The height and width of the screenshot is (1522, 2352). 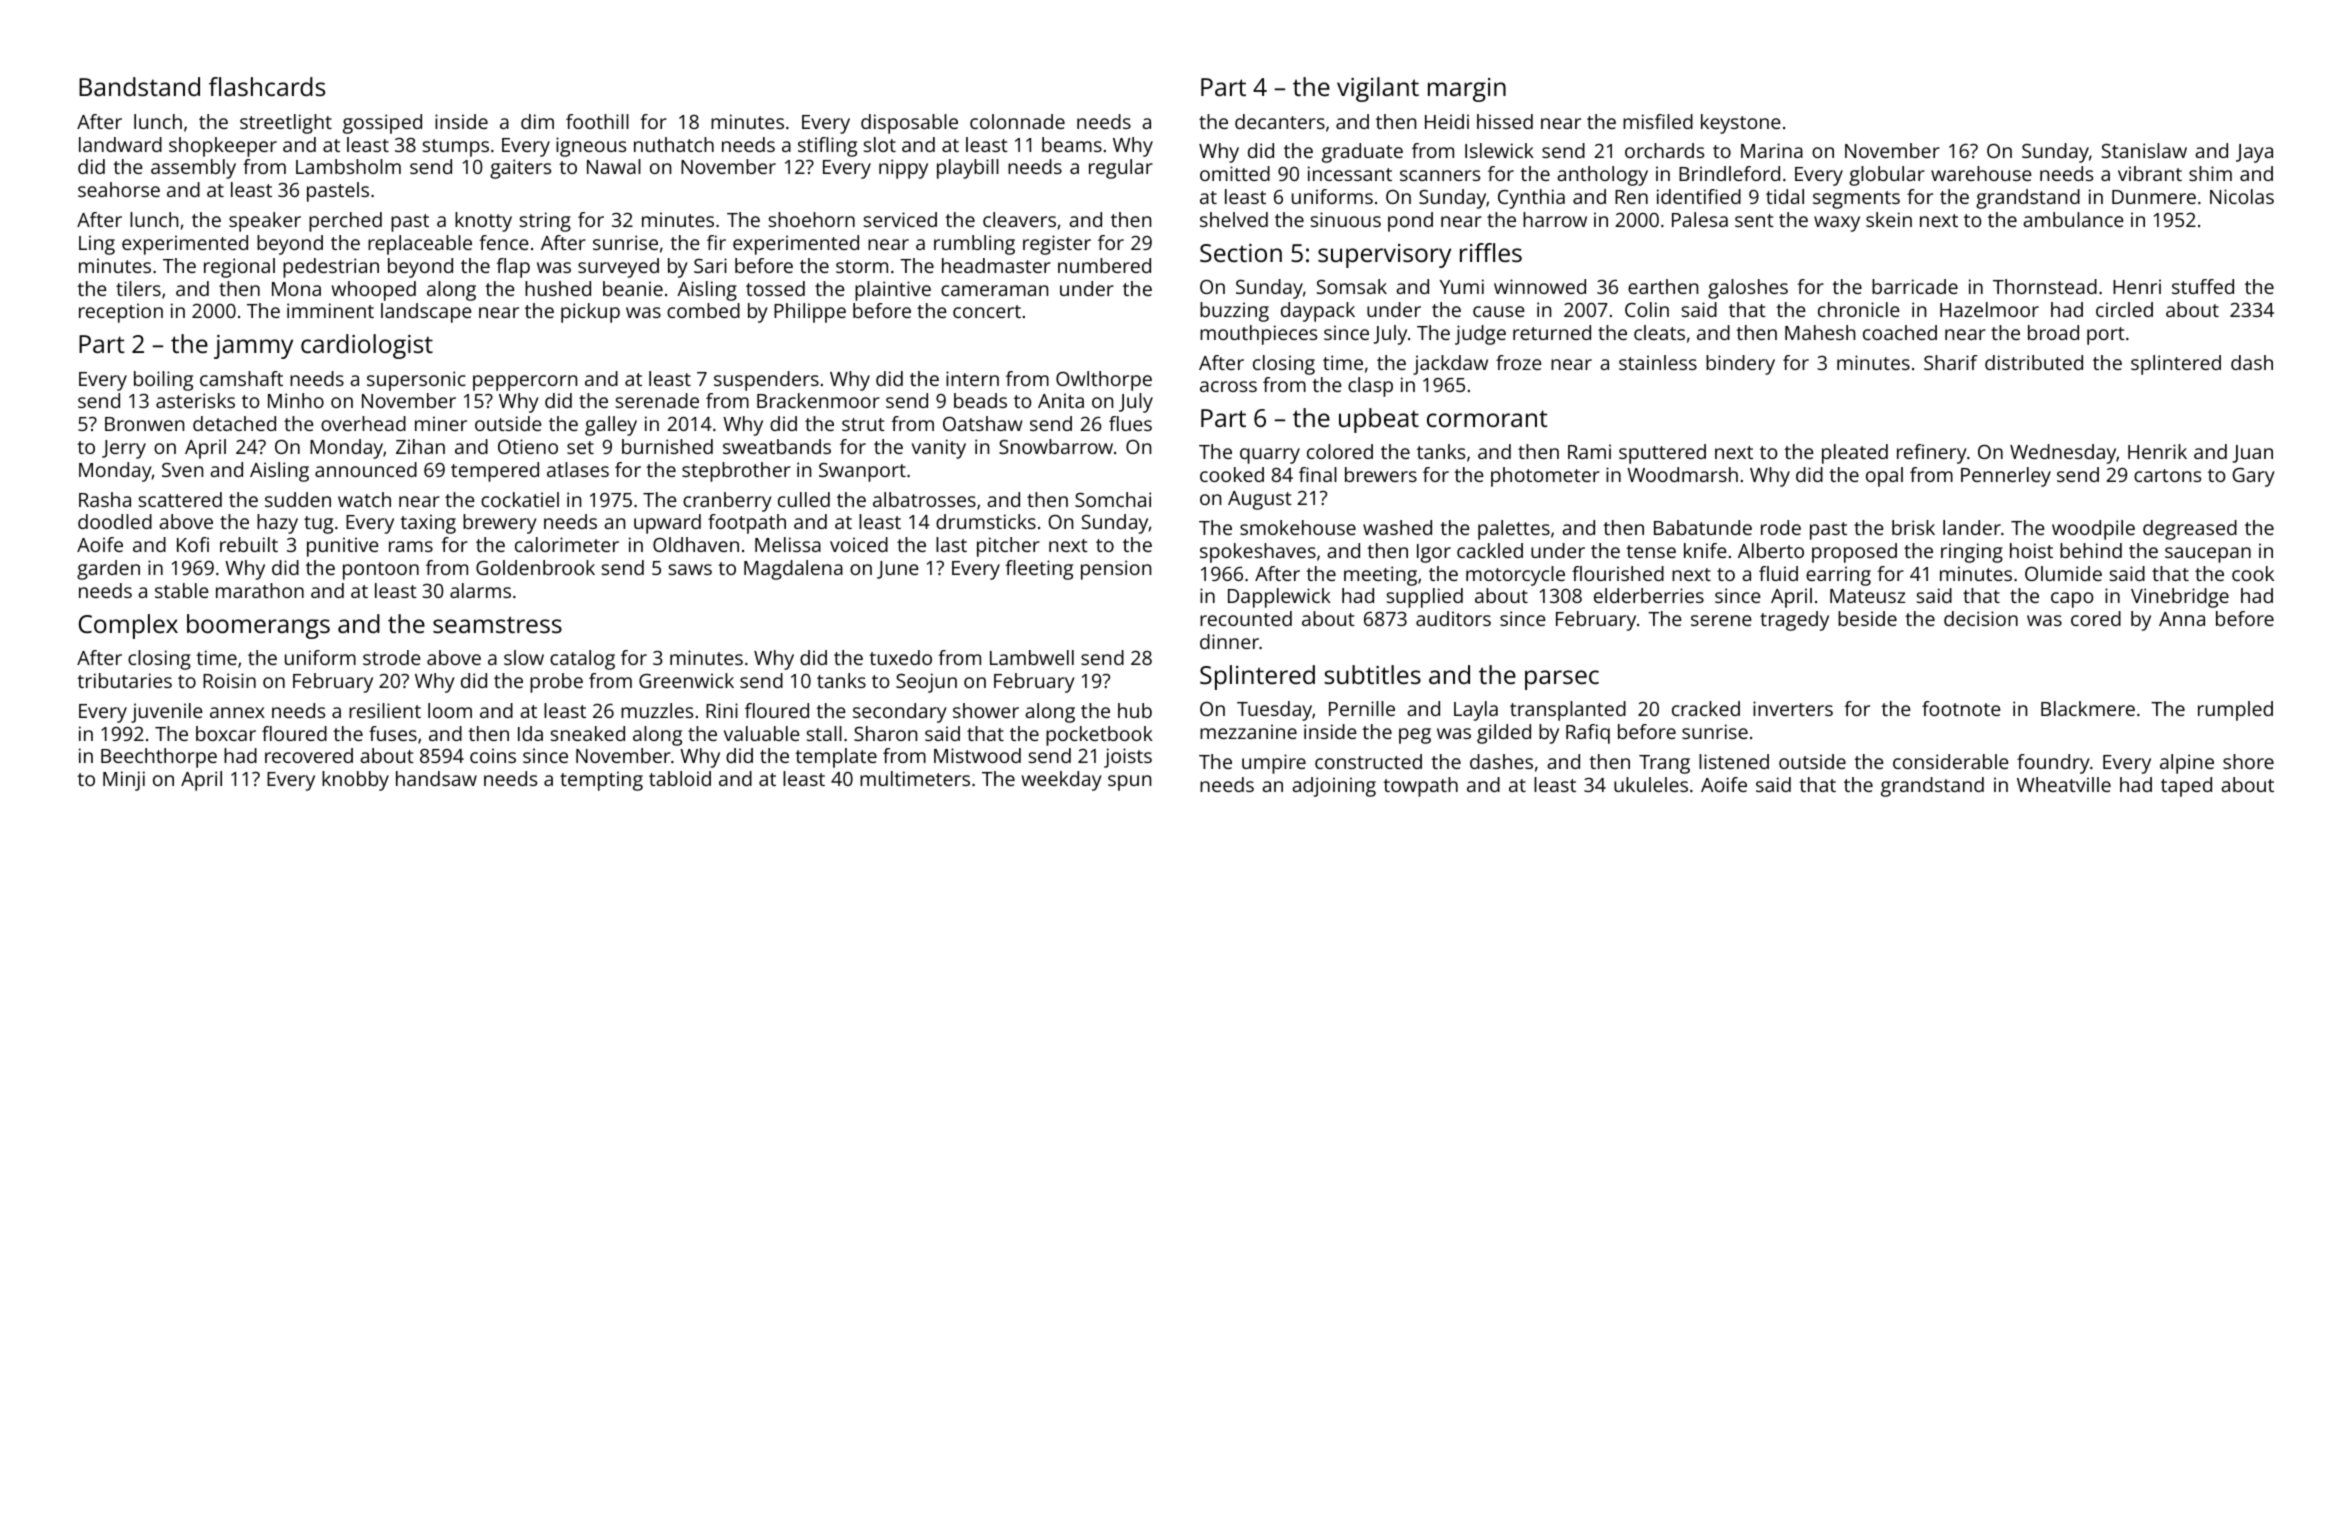 What do you see at coordinates (2182, 619) in the screenshot?
I see `Anna` at bounding box center [2182, 619].
